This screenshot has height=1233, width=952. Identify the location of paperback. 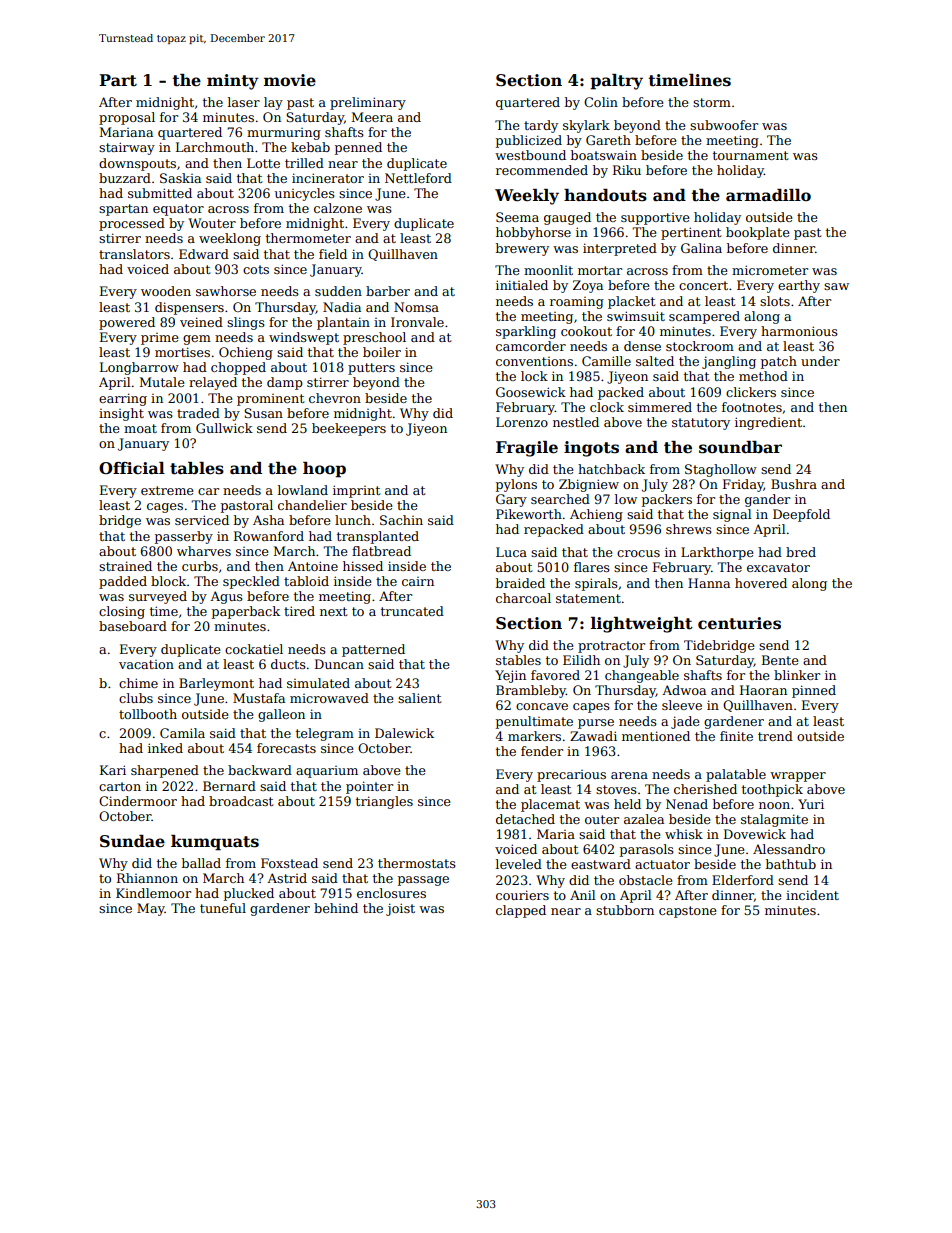
(246, 612).
